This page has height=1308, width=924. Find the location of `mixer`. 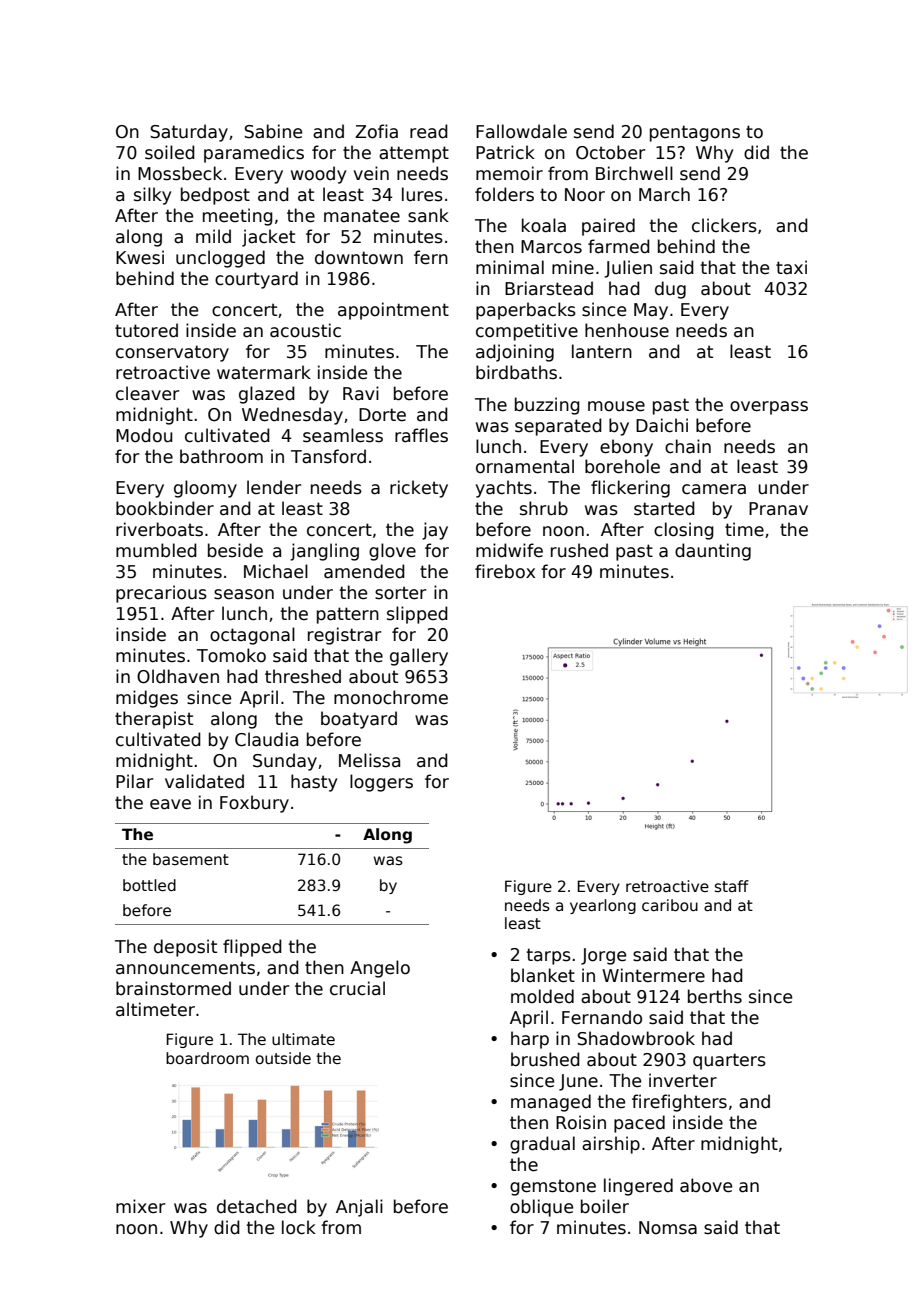

mixer is located at coordinates (140, 1206).
